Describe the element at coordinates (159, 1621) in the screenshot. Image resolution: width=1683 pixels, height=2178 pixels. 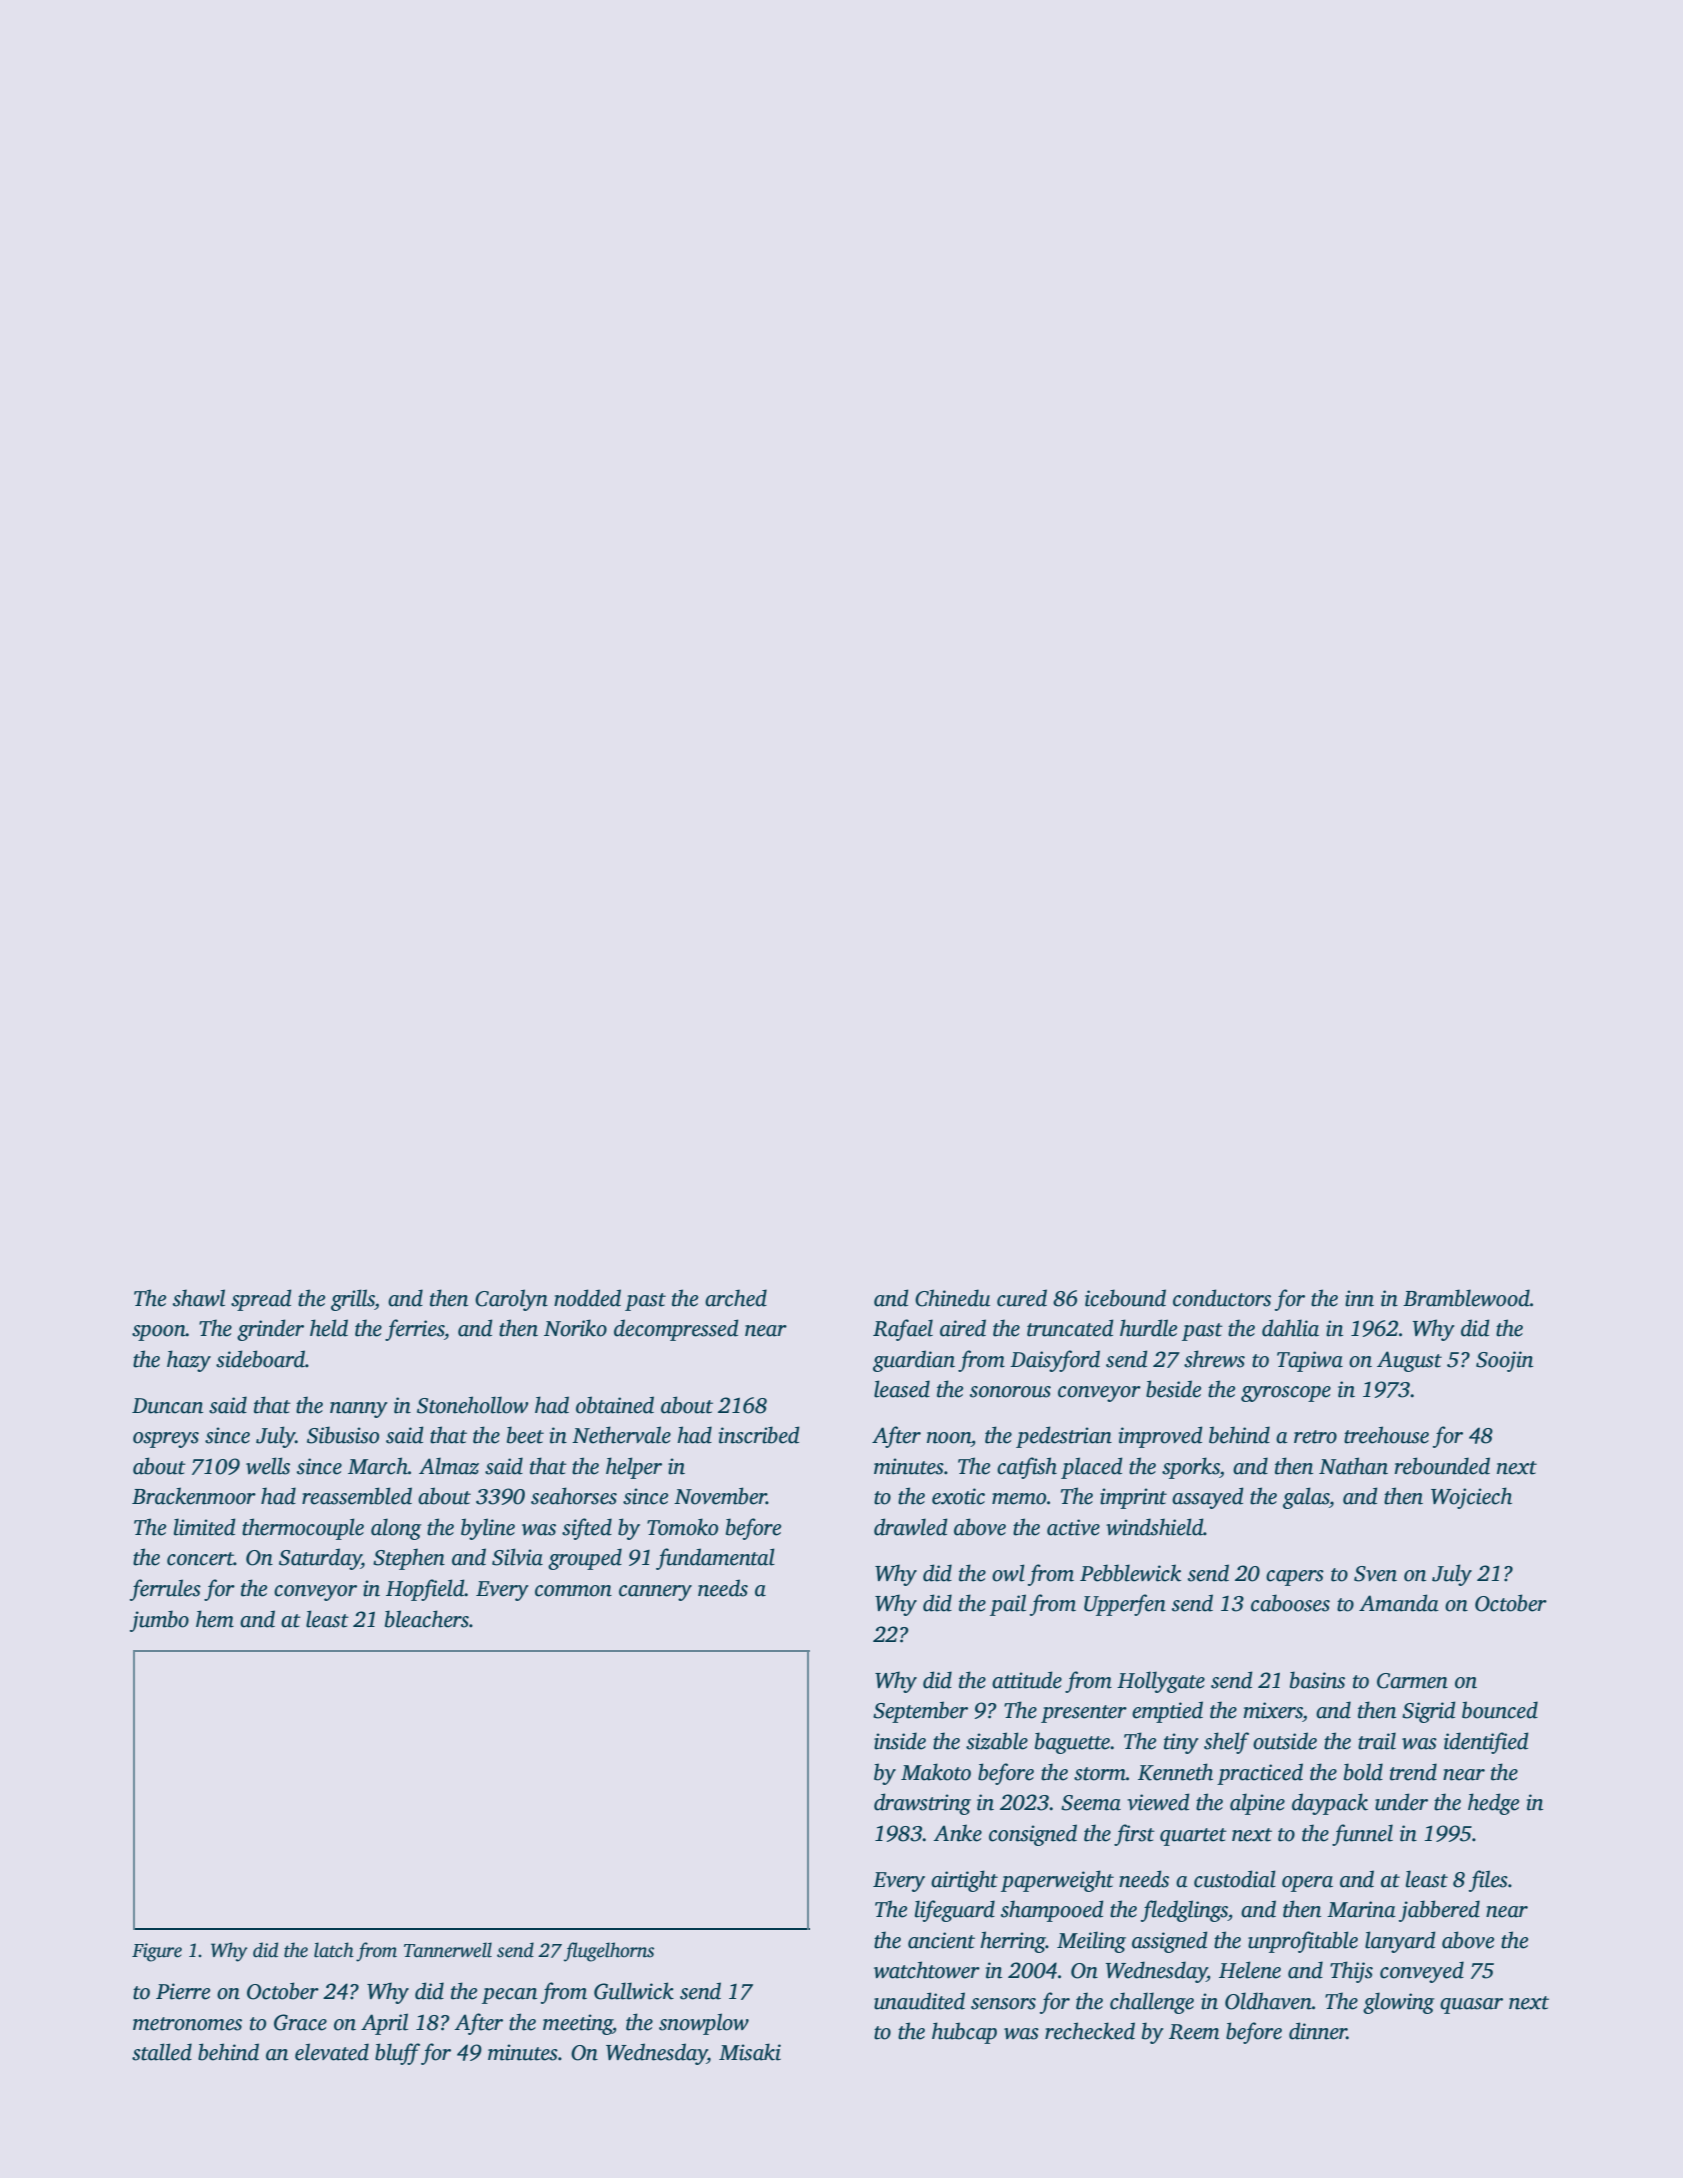
I see `jumbo` at that location.
